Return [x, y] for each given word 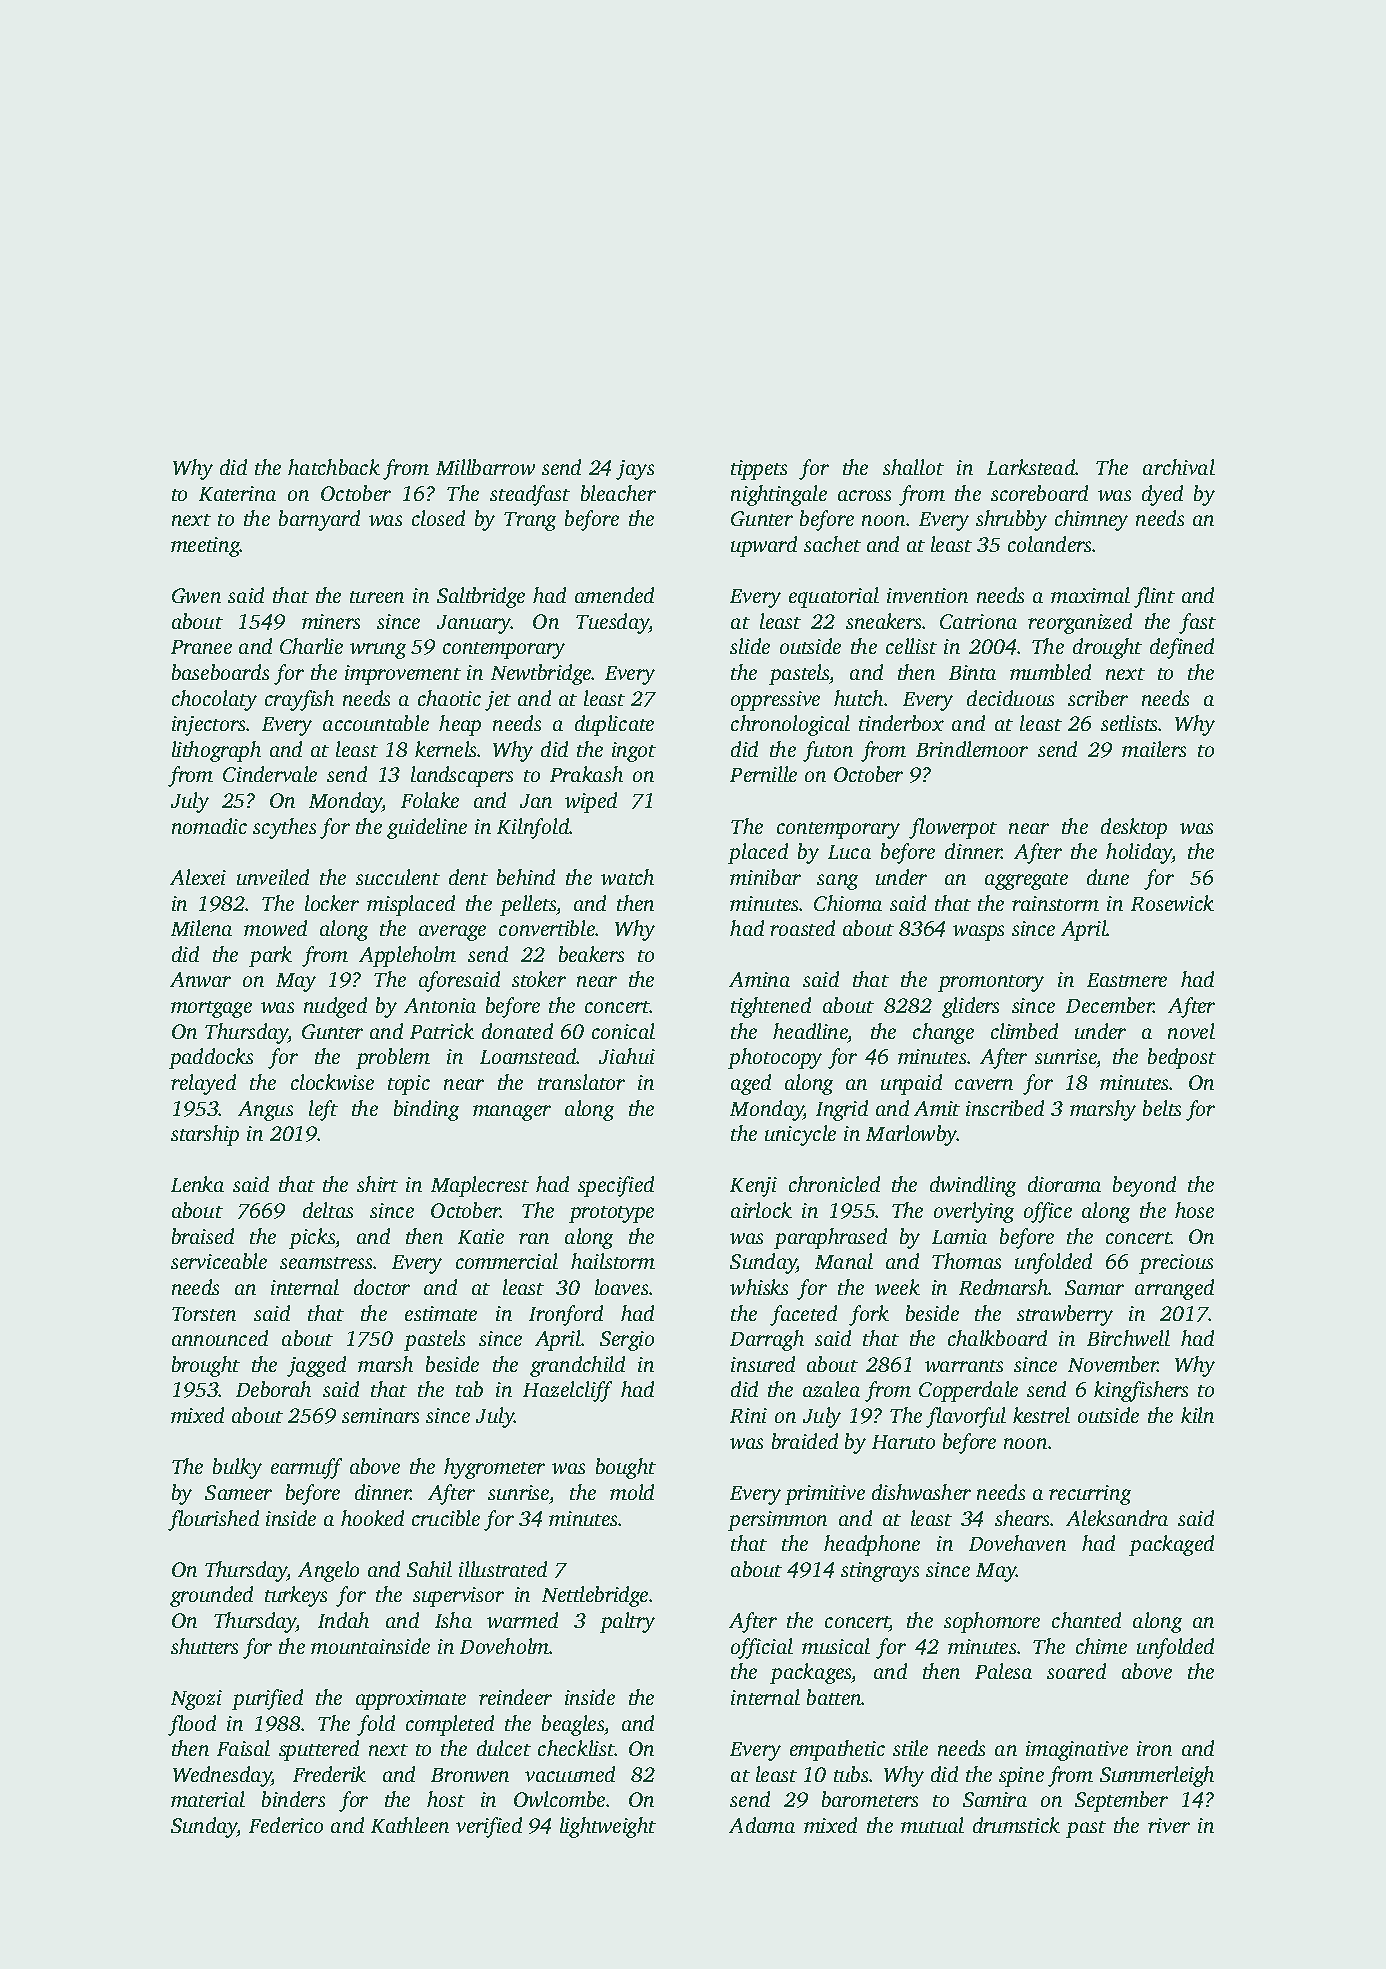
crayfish [299, 700]
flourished [213, 1520]
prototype [611, 1214]
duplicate [614, 725]
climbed [1024, 1031]
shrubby [1011, 520]
